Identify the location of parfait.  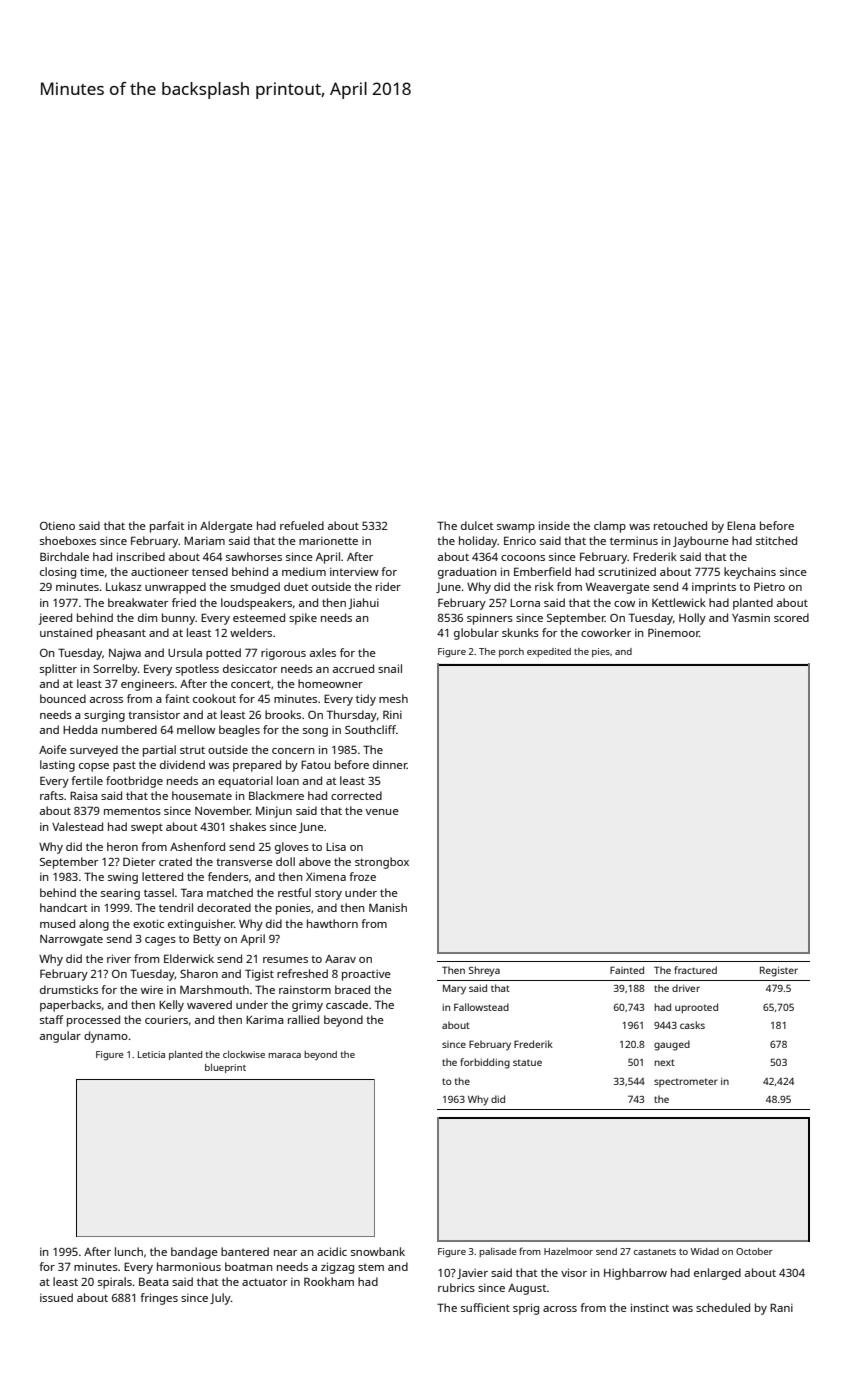
(167, 527).
